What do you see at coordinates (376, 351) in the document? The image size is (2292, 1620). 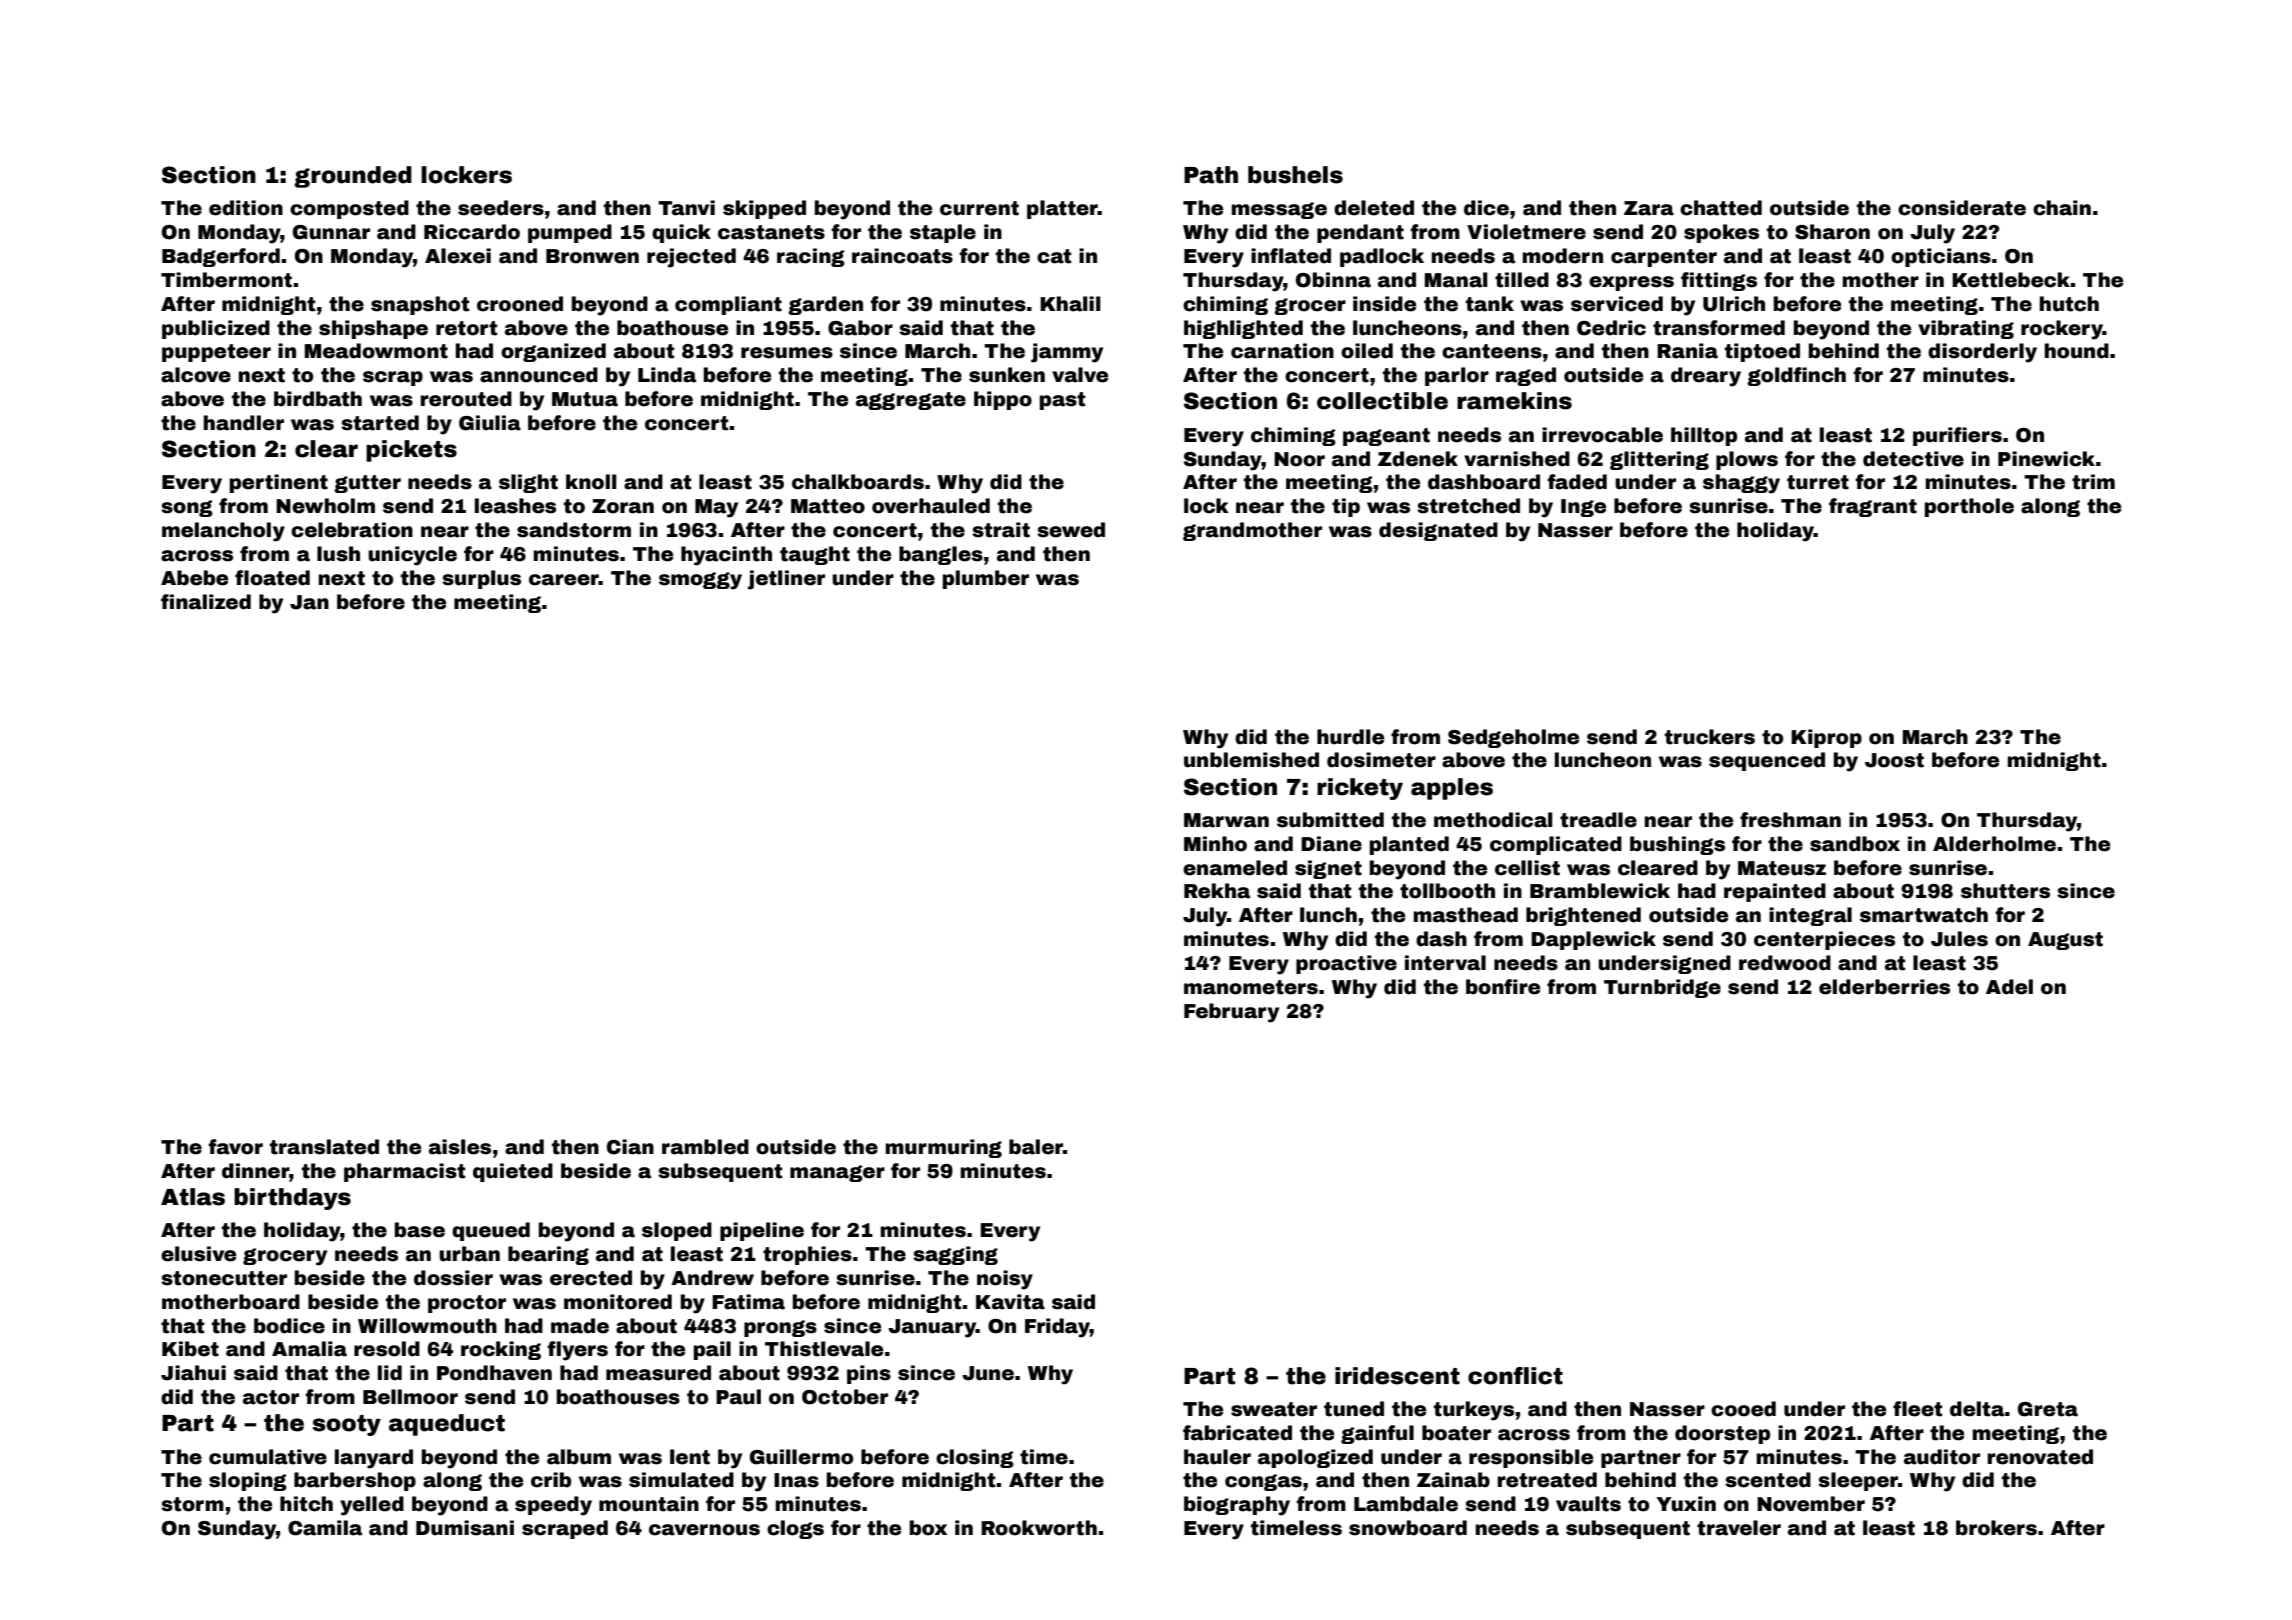 I see `Meadowmont` at bounding box center [376, 351].
